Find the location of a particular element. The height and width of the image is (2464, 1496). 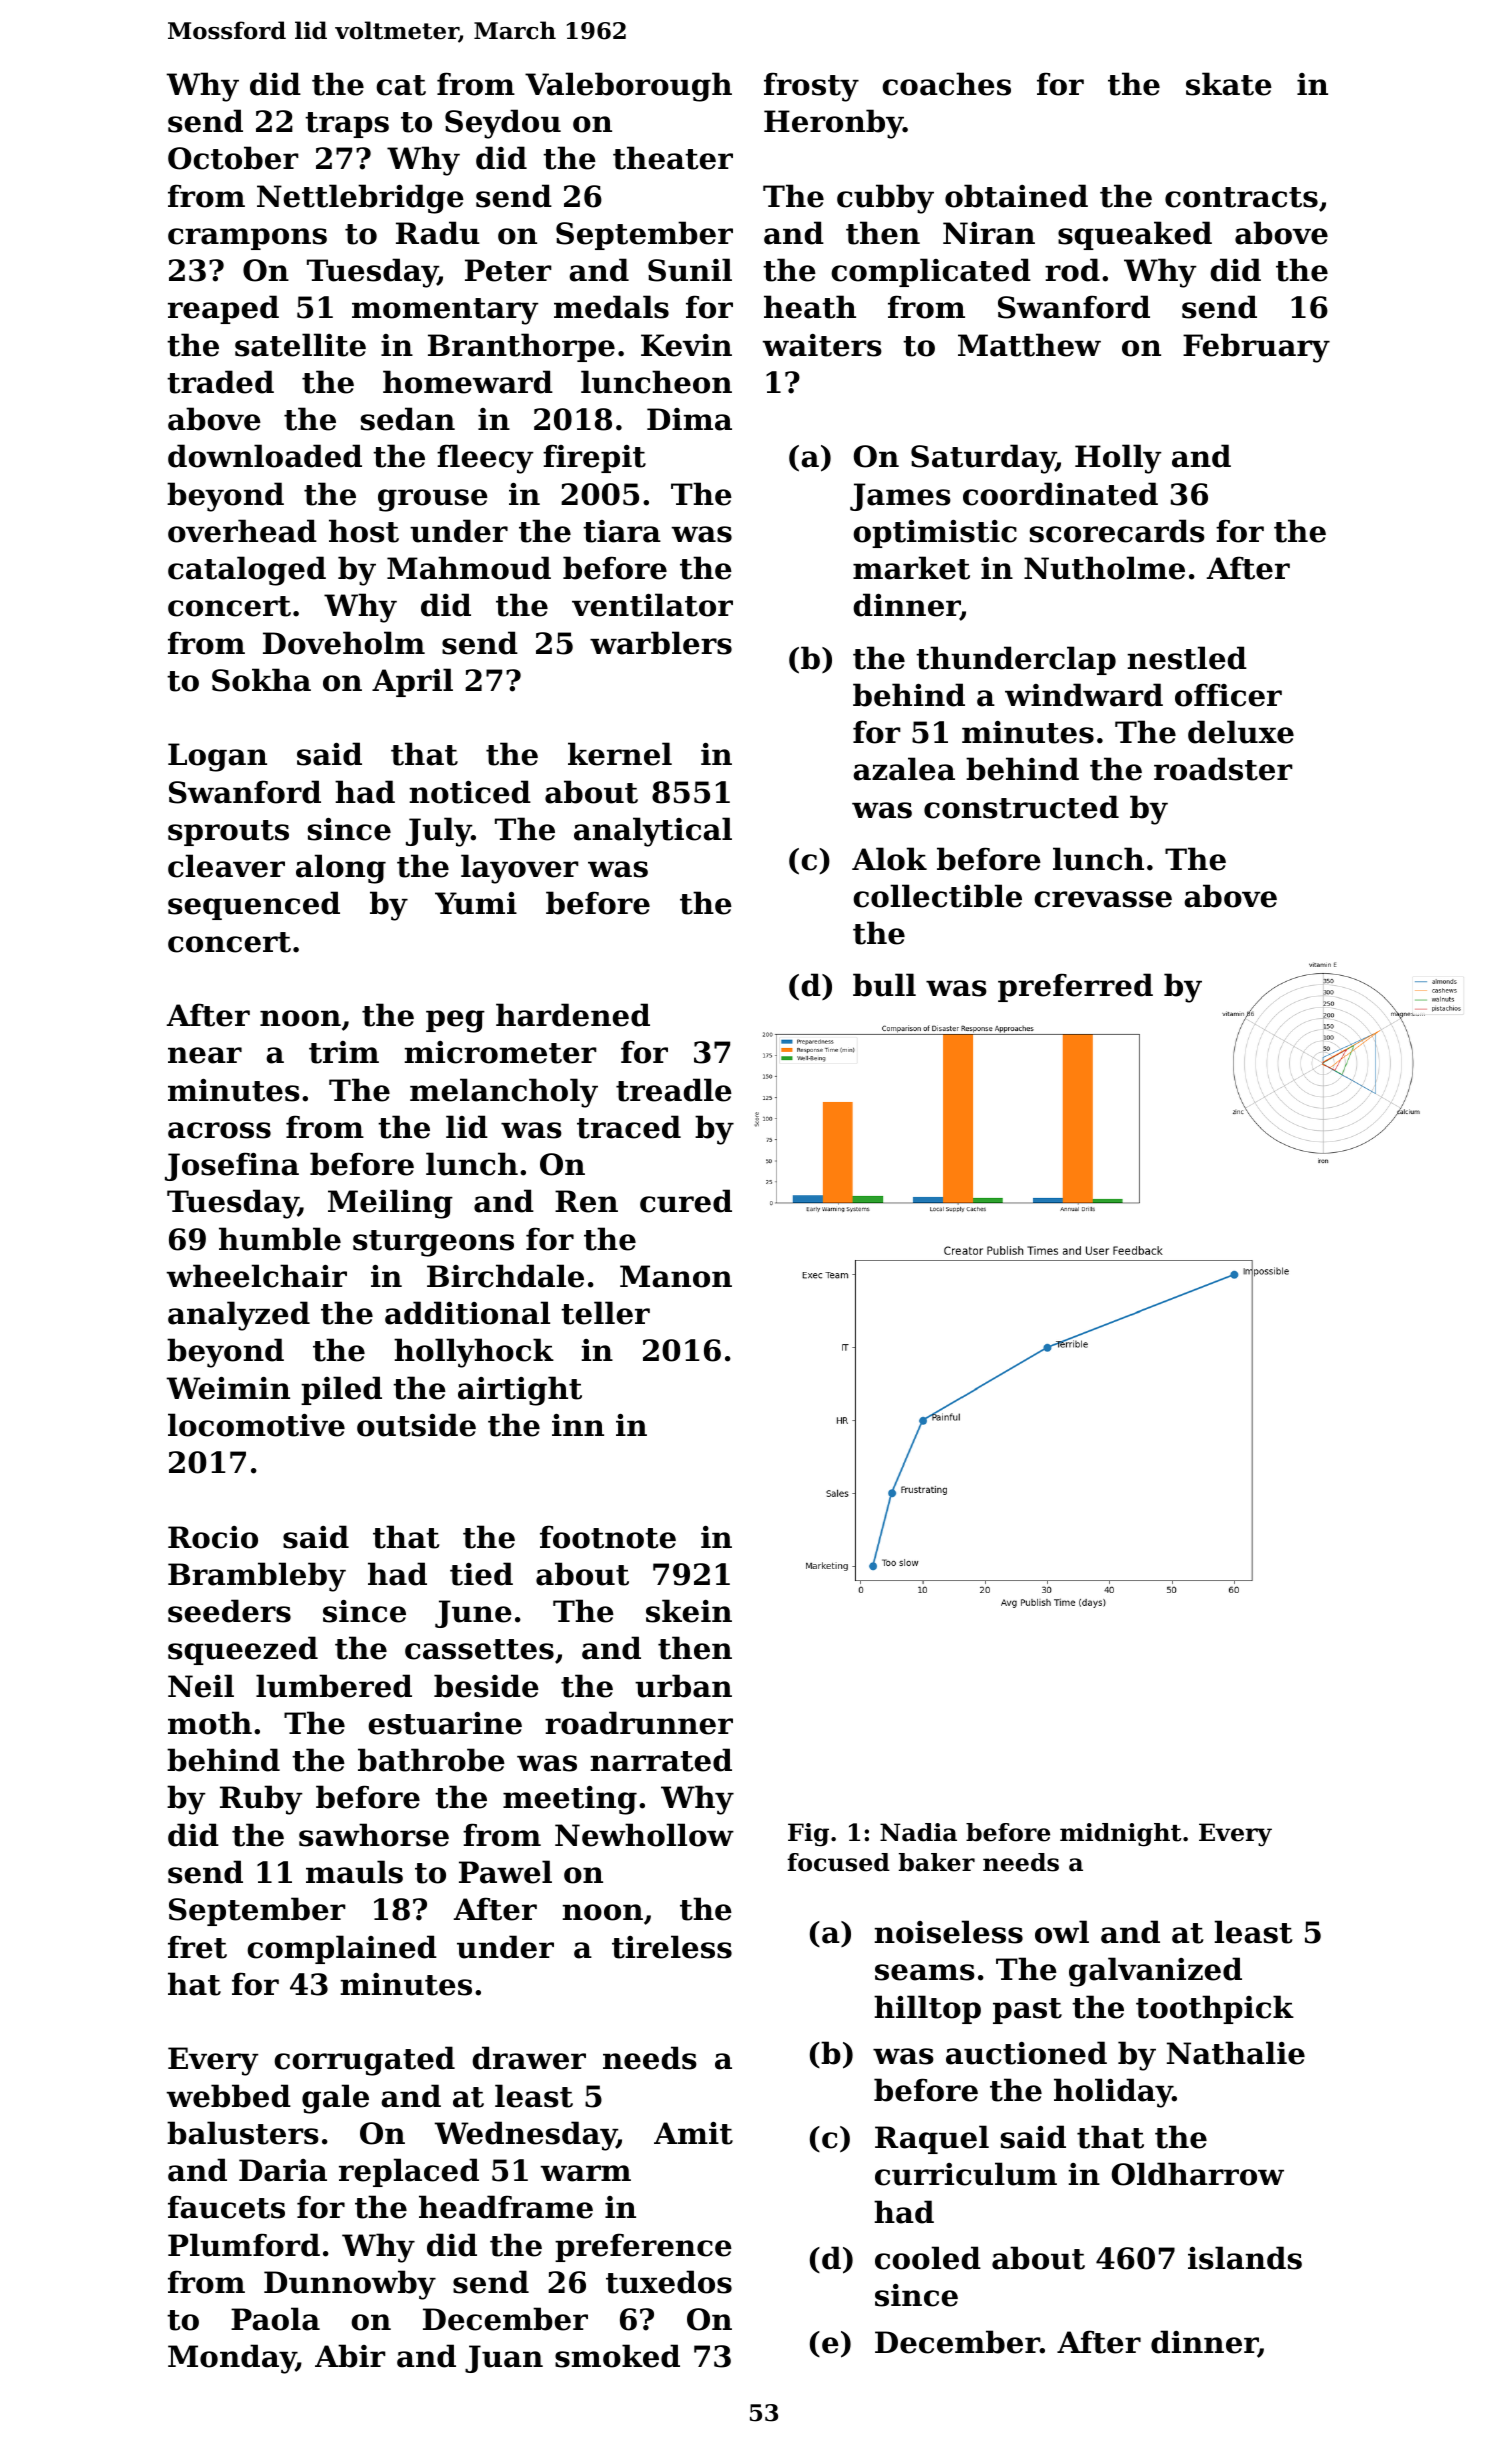

Heronby is located at coordinates (833, 124).
